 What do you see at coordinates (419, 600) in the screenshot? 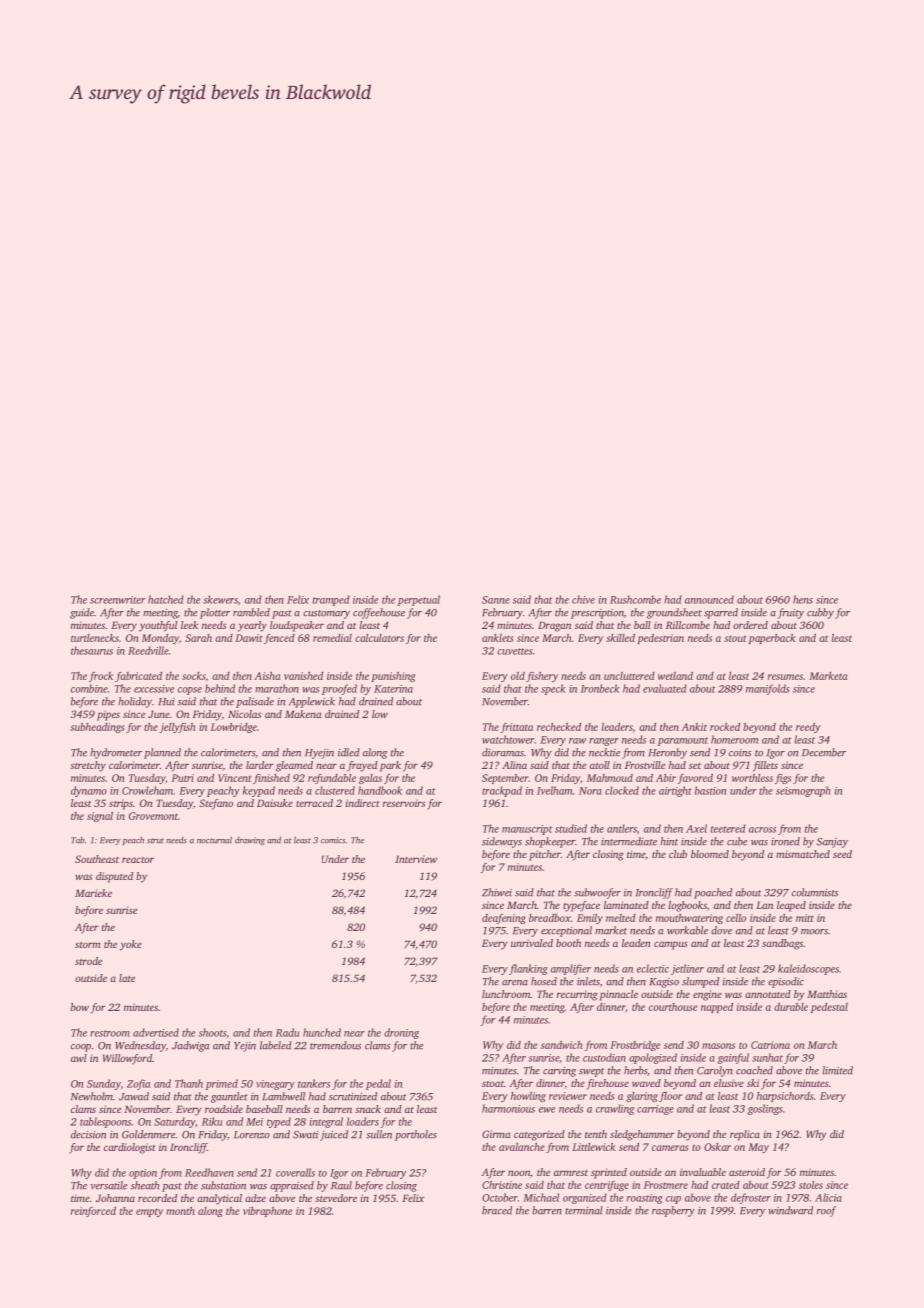
I see `perpetual` at bounding box center [419, 600].
